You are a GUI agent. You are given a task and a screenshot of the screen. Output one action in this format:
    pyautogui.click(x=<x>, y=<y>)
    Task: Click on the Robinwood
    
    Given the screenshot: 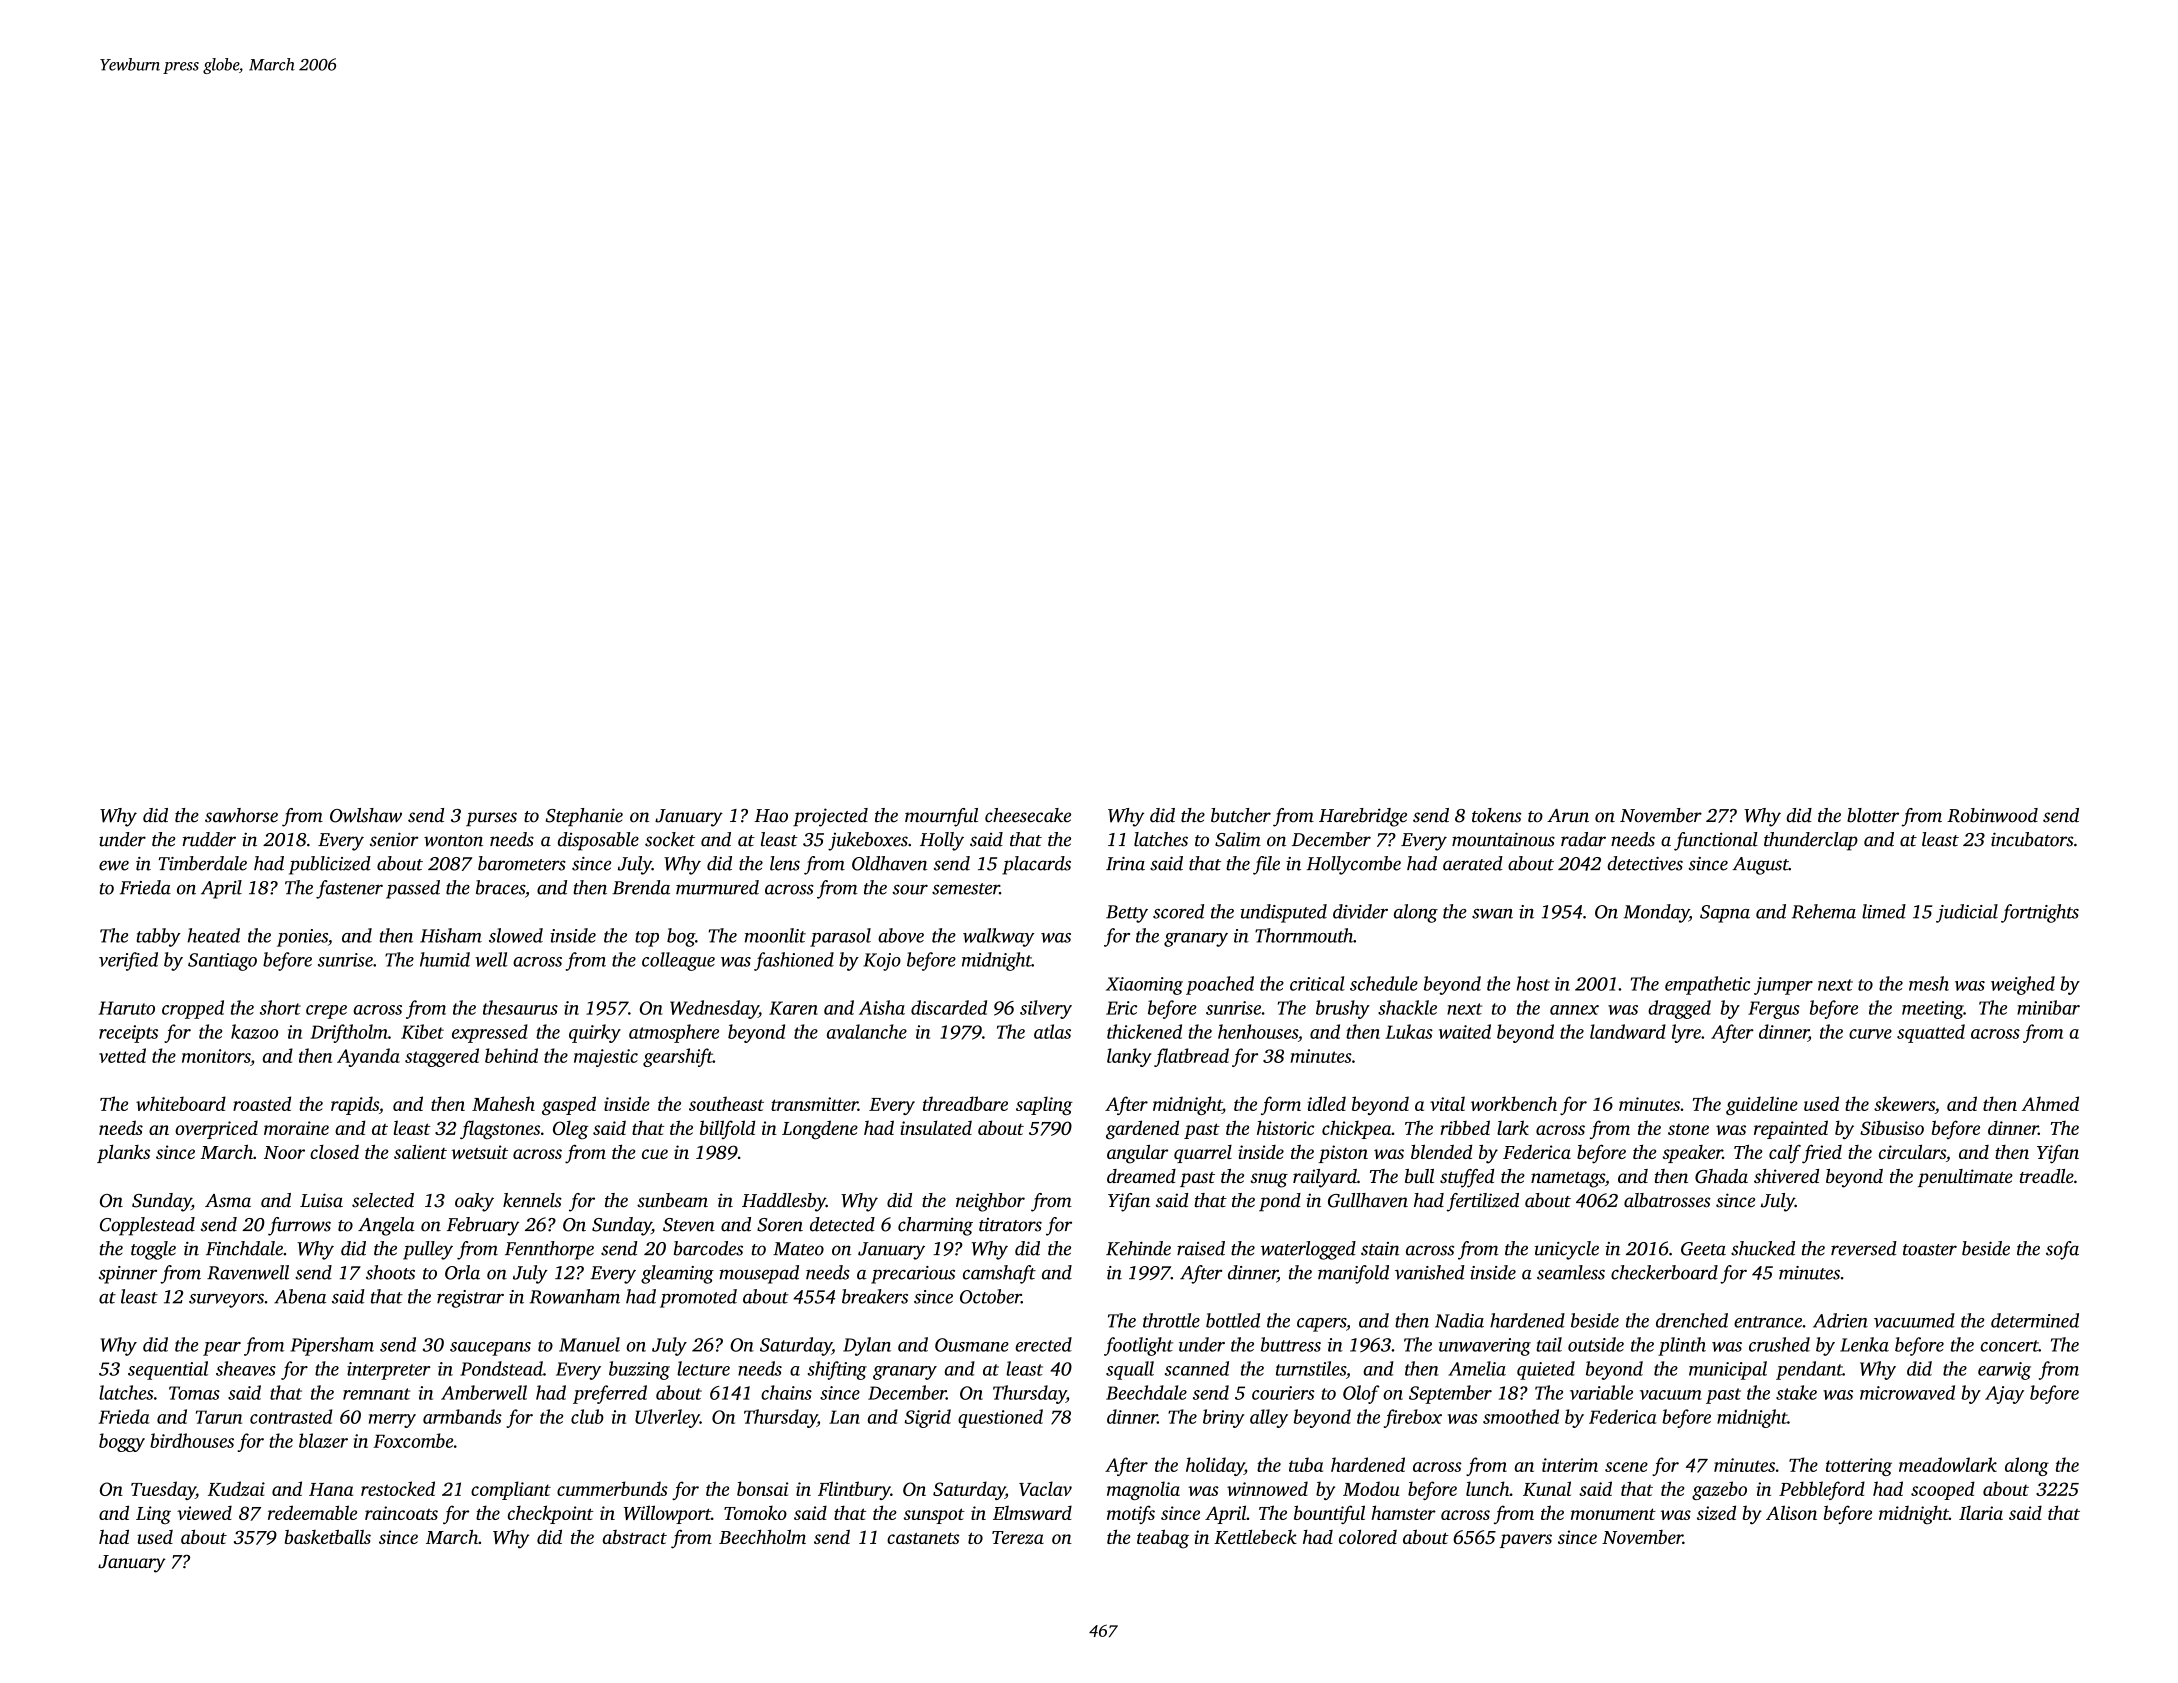 What is the action you would take?
    pyautogui.click(x=1992, y=815)
